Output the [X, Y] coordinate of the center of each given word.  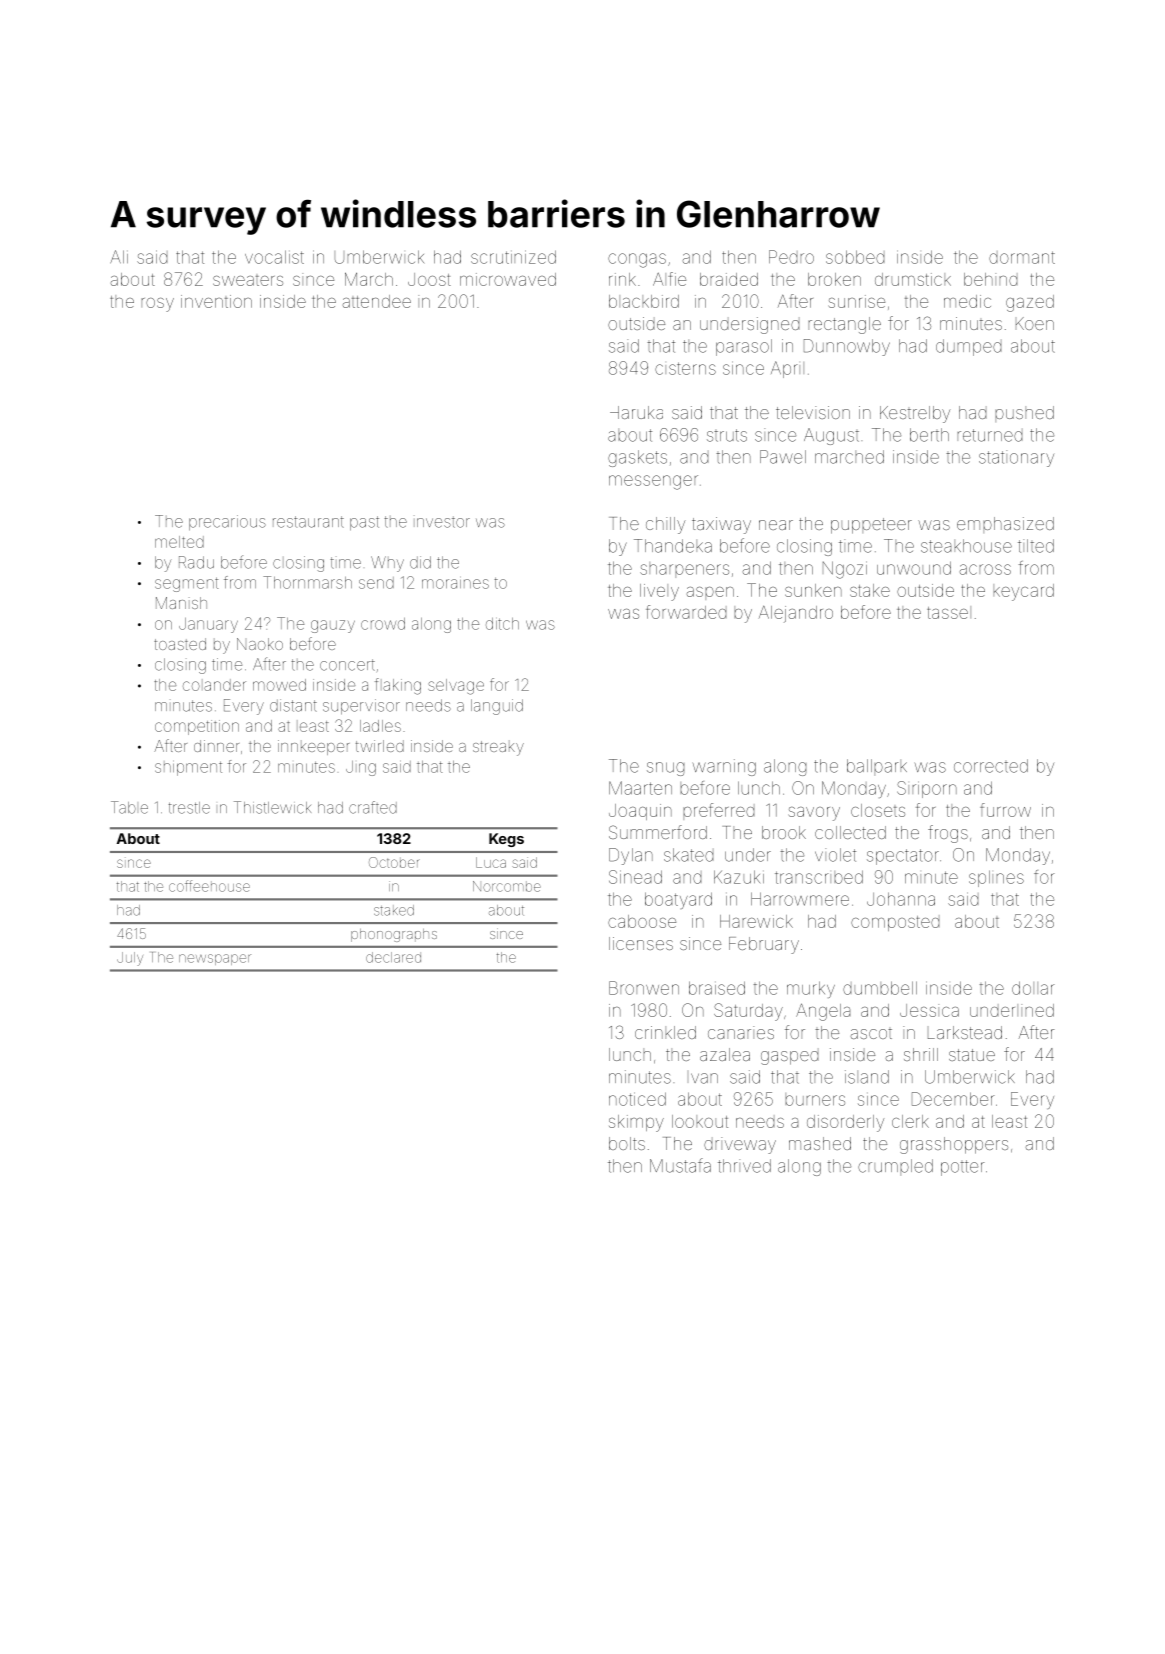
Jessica [929, 1010]
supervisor [361, 706]
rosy [157, 305]
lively [659, 592]
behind [990, 279]
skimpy [636, 1123]
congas [637, 260]
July [130, 959]
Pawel [783, 457]
